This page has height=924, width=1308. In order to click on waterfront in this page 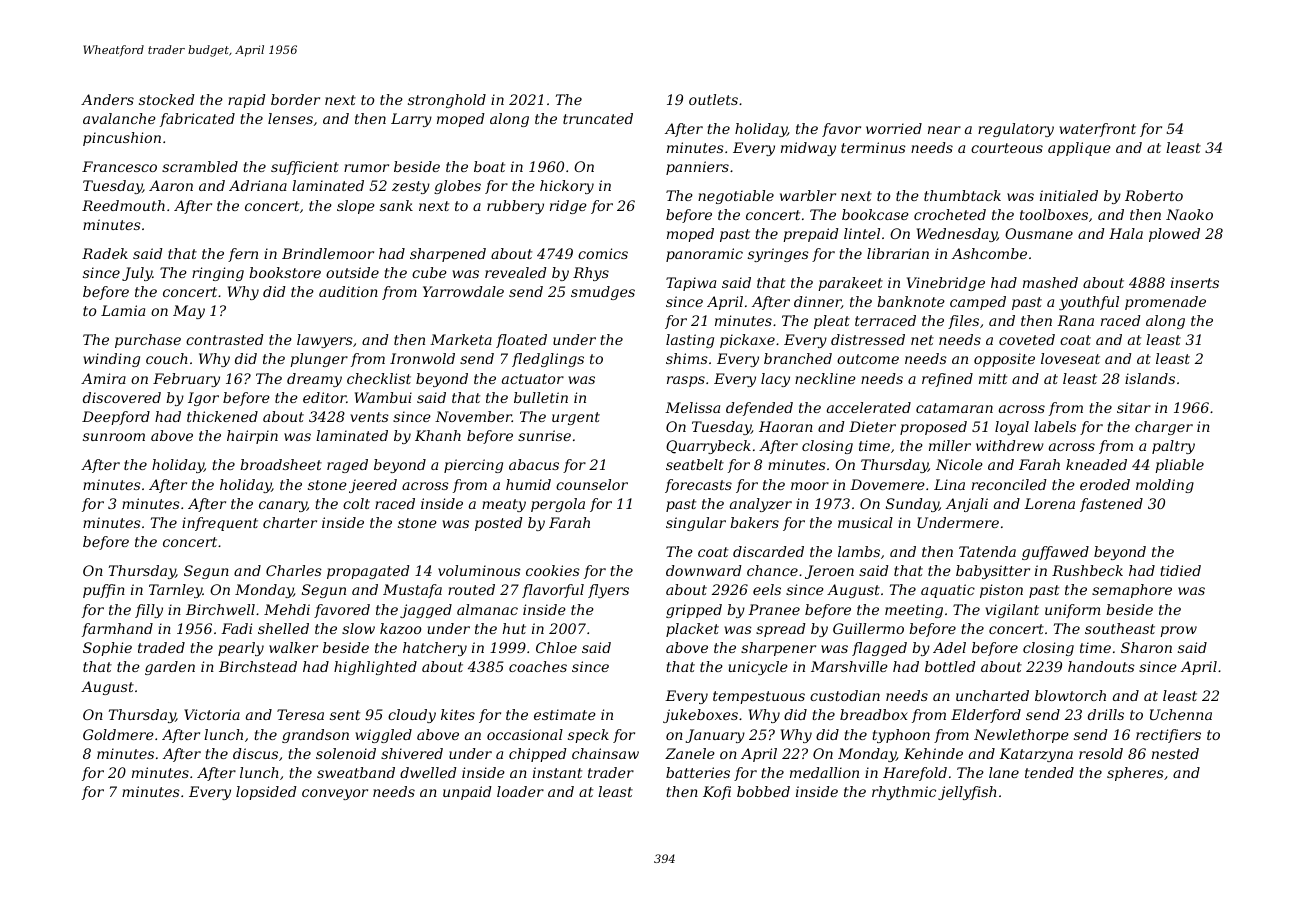, I will do `click(1097, 130)`.
